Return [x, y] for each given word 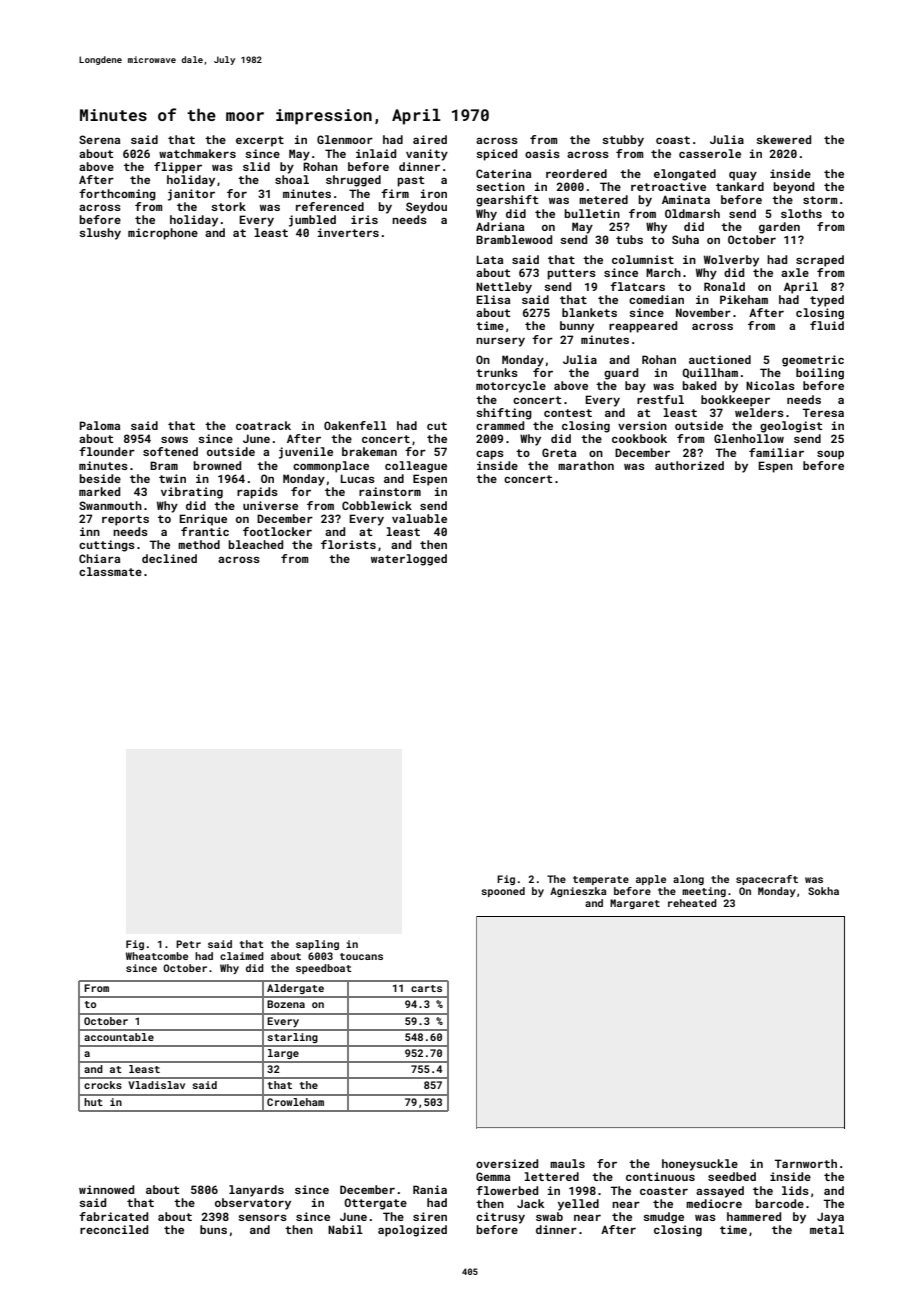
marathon [586, 465]
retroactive [668, 186]
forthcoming [117, 195]
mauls [567, 1163]
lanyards [256, 1191]
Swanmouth [110, 505]
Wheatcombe [157, 956]
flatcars [637, 286]
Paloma [100, 425]
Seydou [426, 208]
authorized [689, 465]
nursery [500, 342]
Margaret [635, 904]
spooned [503, 892]
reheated [692, 903]
